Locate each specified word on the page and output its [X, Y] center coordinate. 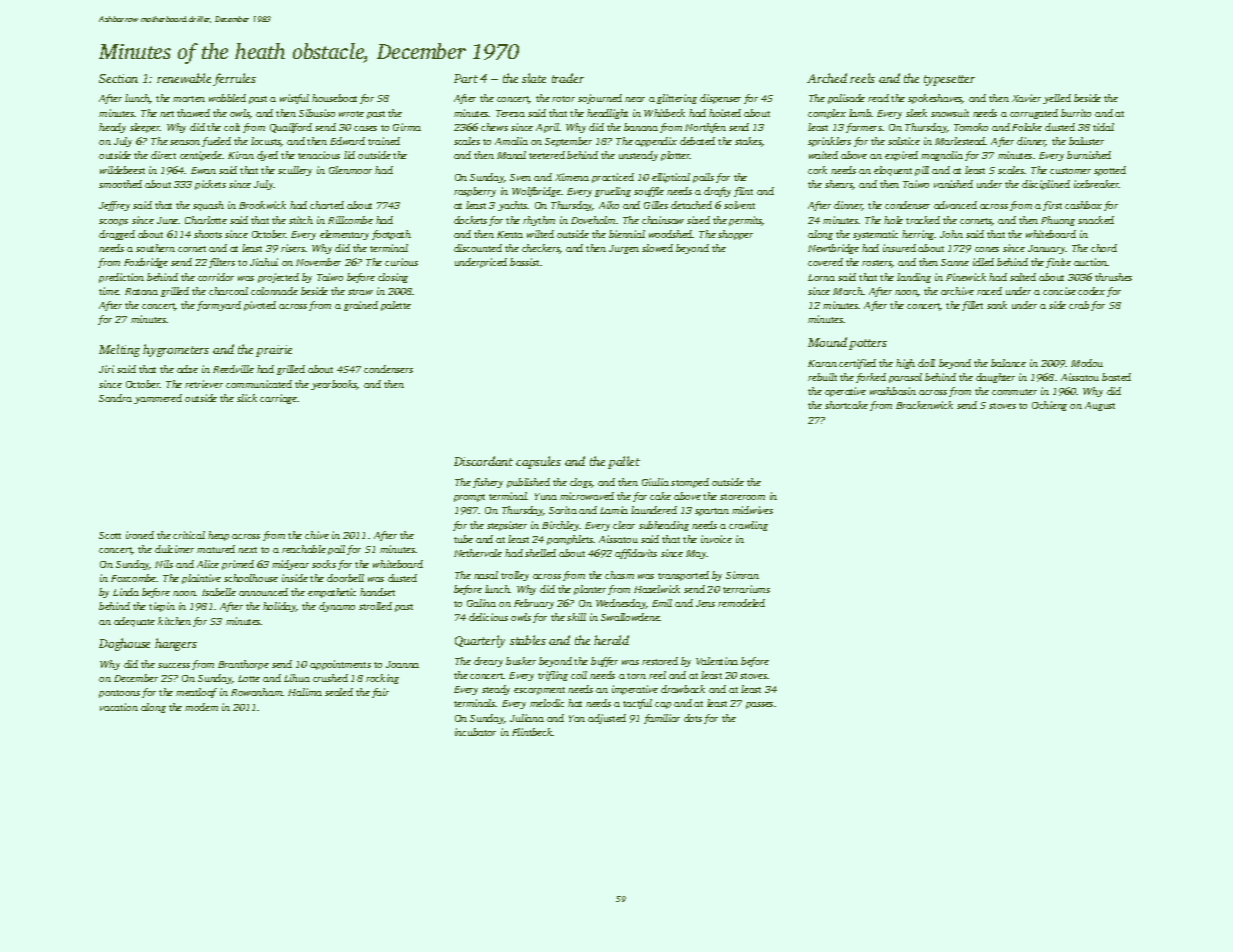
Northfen [705, 128]
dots [693, 718]
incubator [475, 732]
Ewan [203, 170]
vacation [119, 707]
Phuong [1058, 221]
